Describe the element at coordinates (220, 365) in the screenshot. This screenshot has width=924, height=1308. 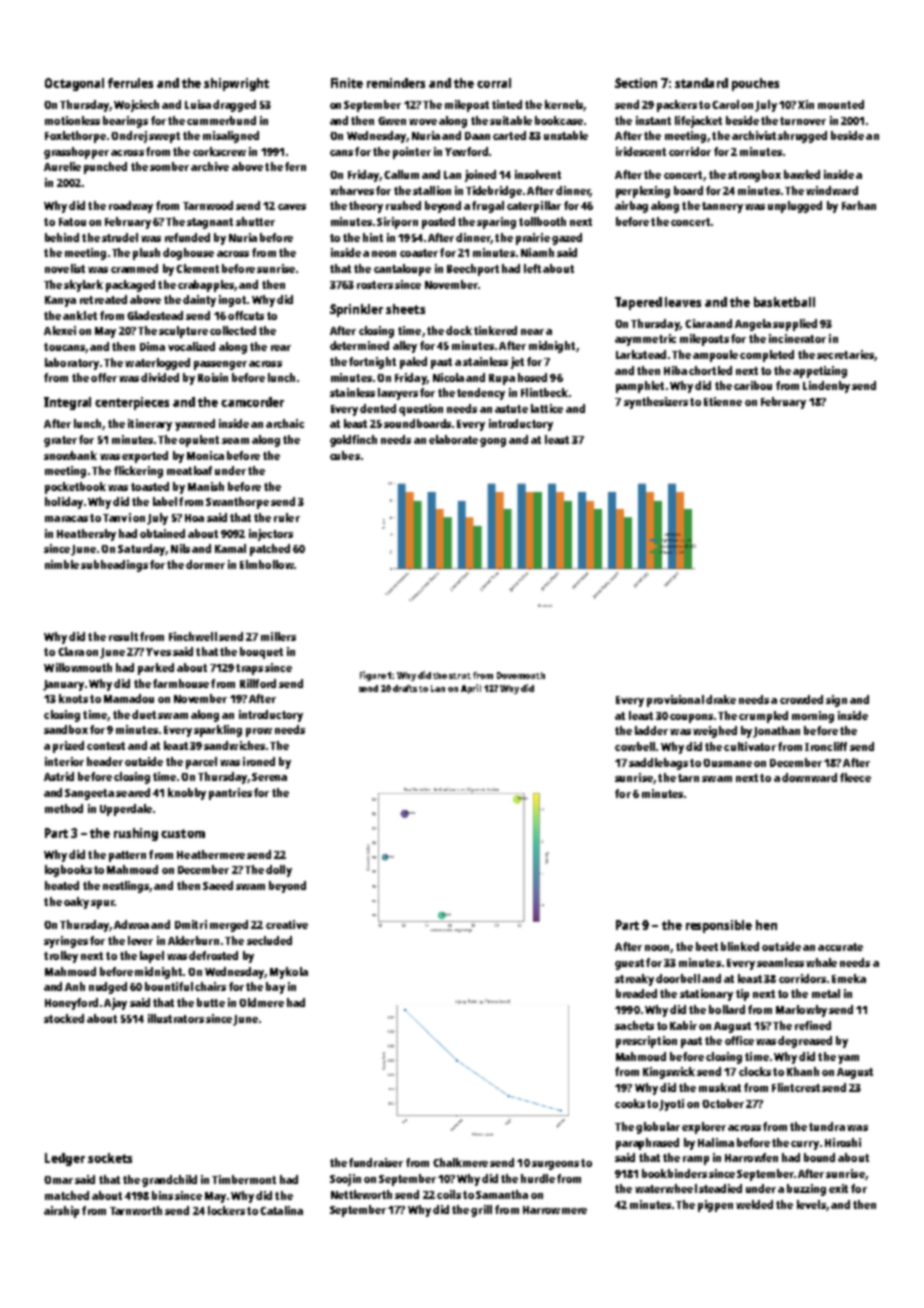
I see `passenger` at that location.
